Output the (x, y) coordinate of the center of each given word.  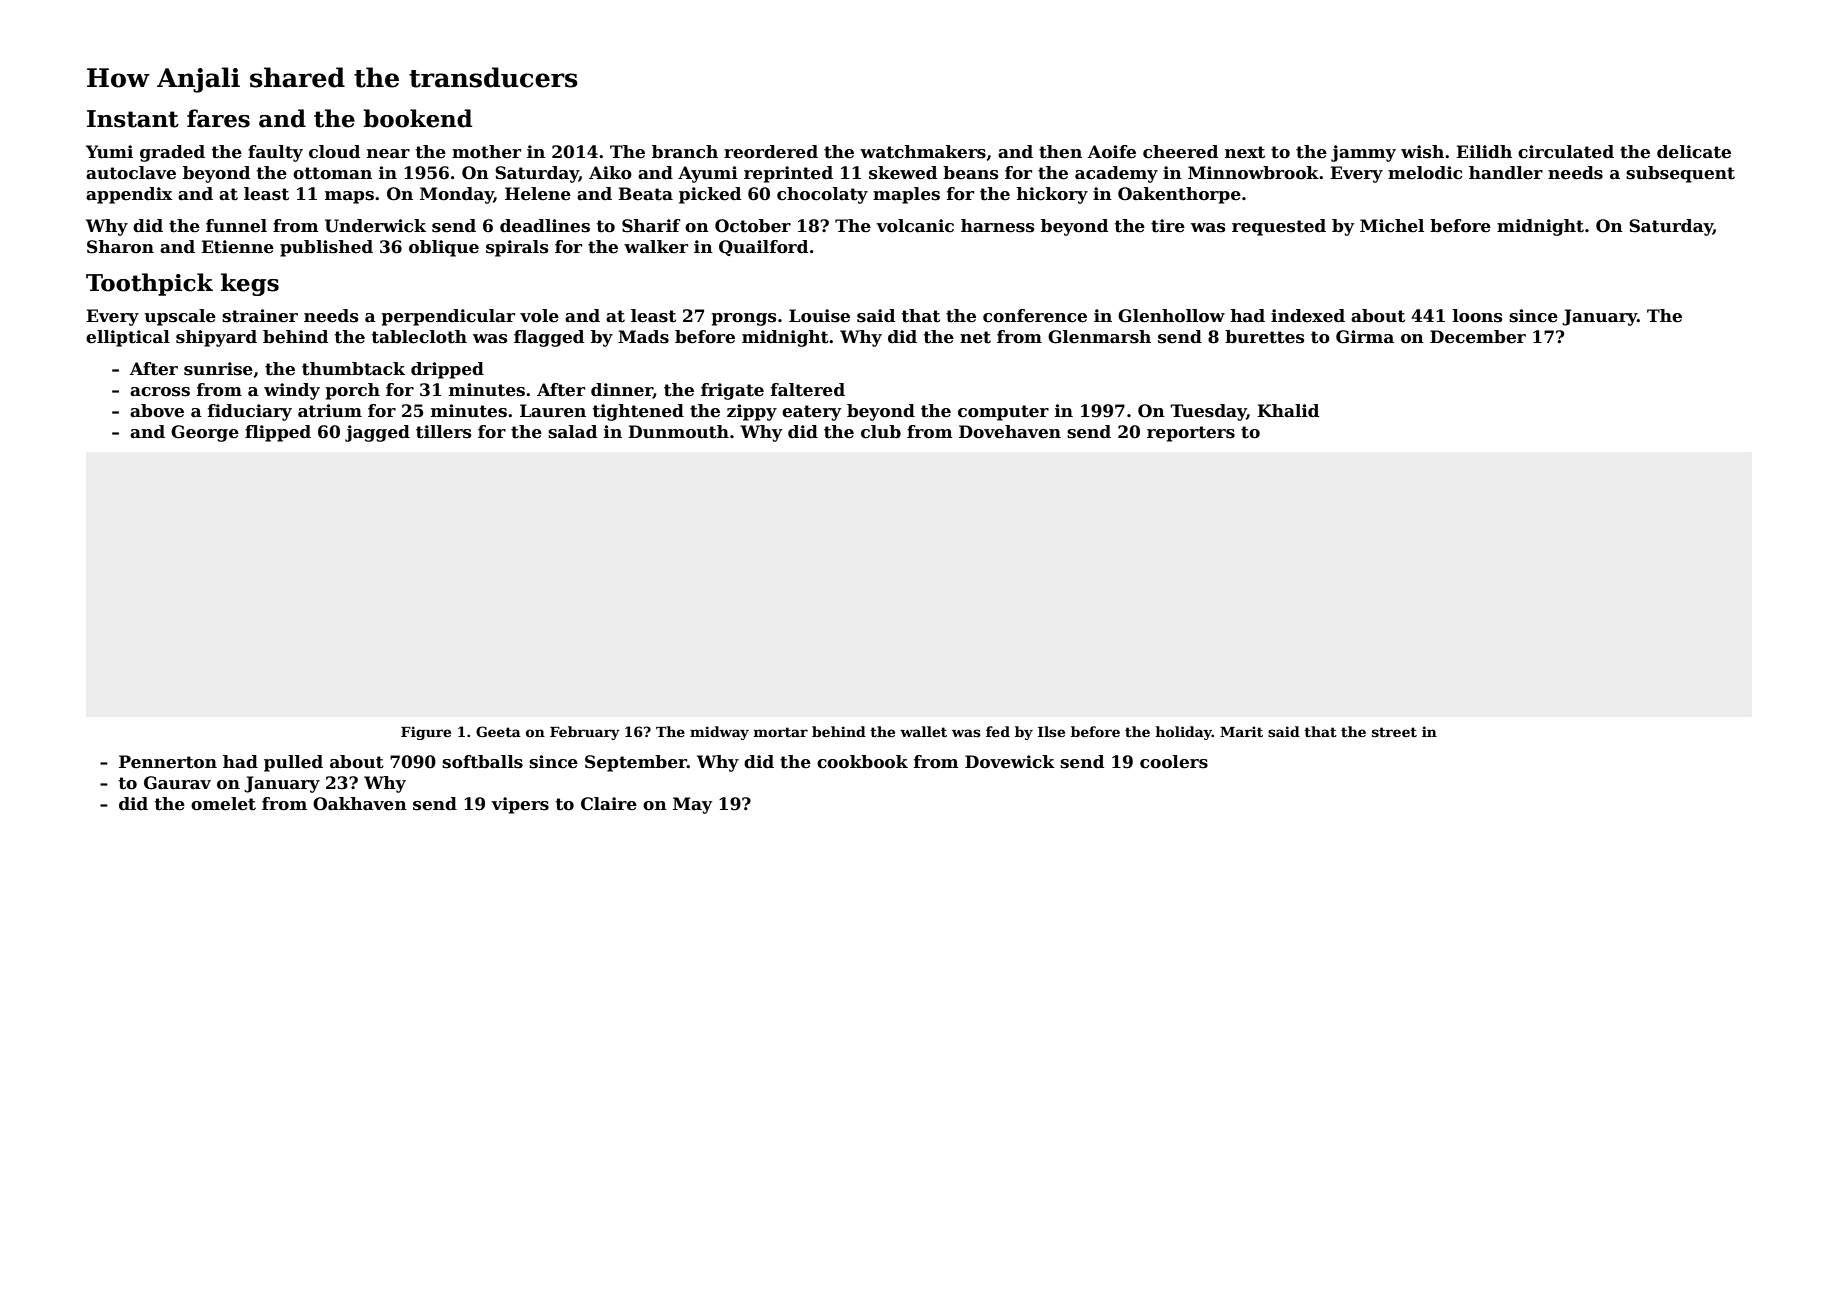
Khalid (1288, 411)
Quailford (763, 248)
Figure (426, 733)
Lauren (553, 411)
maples (906, 195)
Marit (1241, 731)
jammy (1363, 153)
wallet (923, 731)
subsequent (1680, 174)
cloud (334, 152)
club (881, 432)
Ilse (1051, 731)
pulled (293, 763)
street (1394, 732)
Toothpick (149, 284)
